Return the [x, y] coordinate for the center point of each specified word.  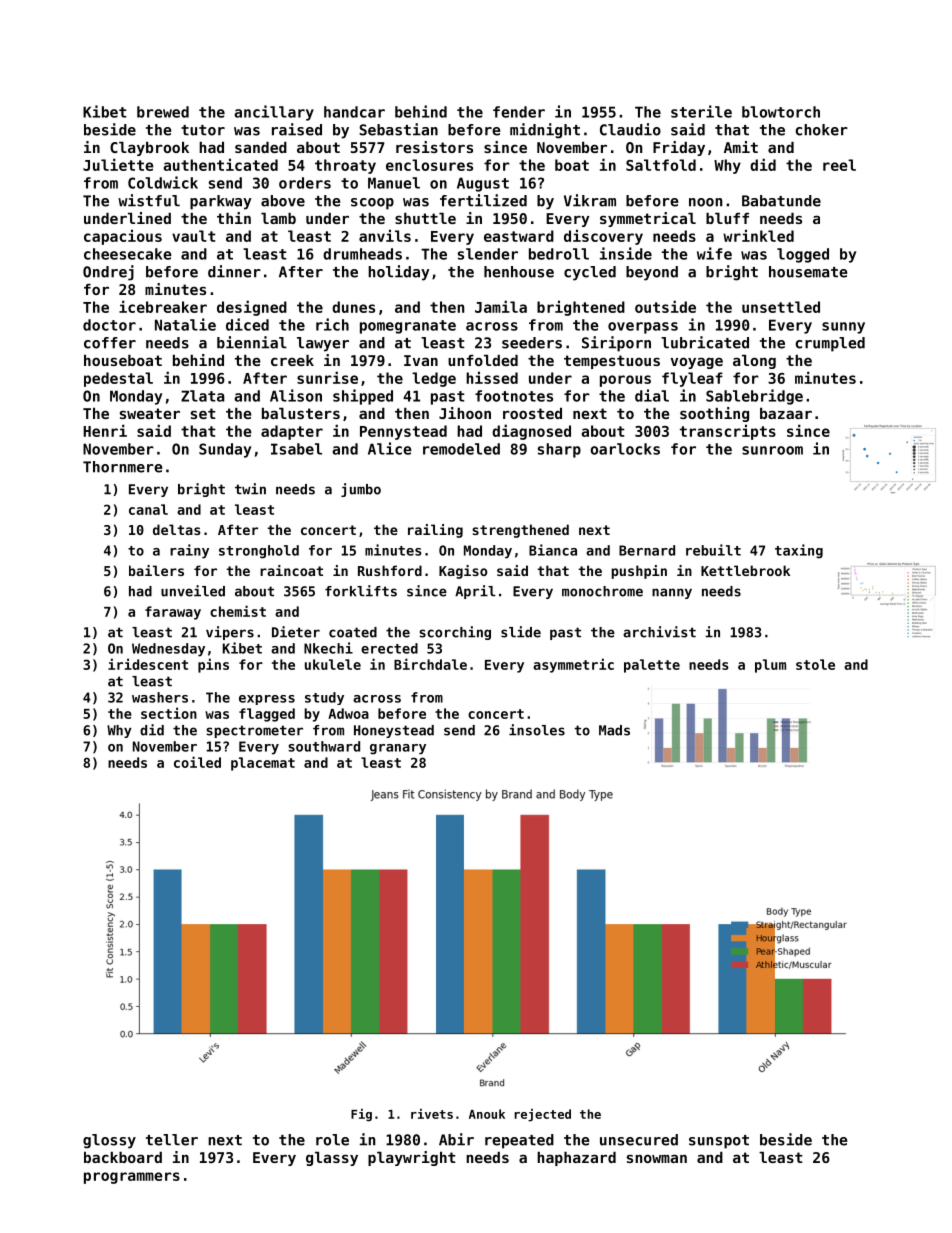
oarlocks [625, 449]
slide [521, 632]
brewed [163, 112]
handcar [354, 112]
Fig [361, 1115]
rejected [542, 1115]
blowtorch [781, 112]
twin [250, 489]
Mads [614, 730]
